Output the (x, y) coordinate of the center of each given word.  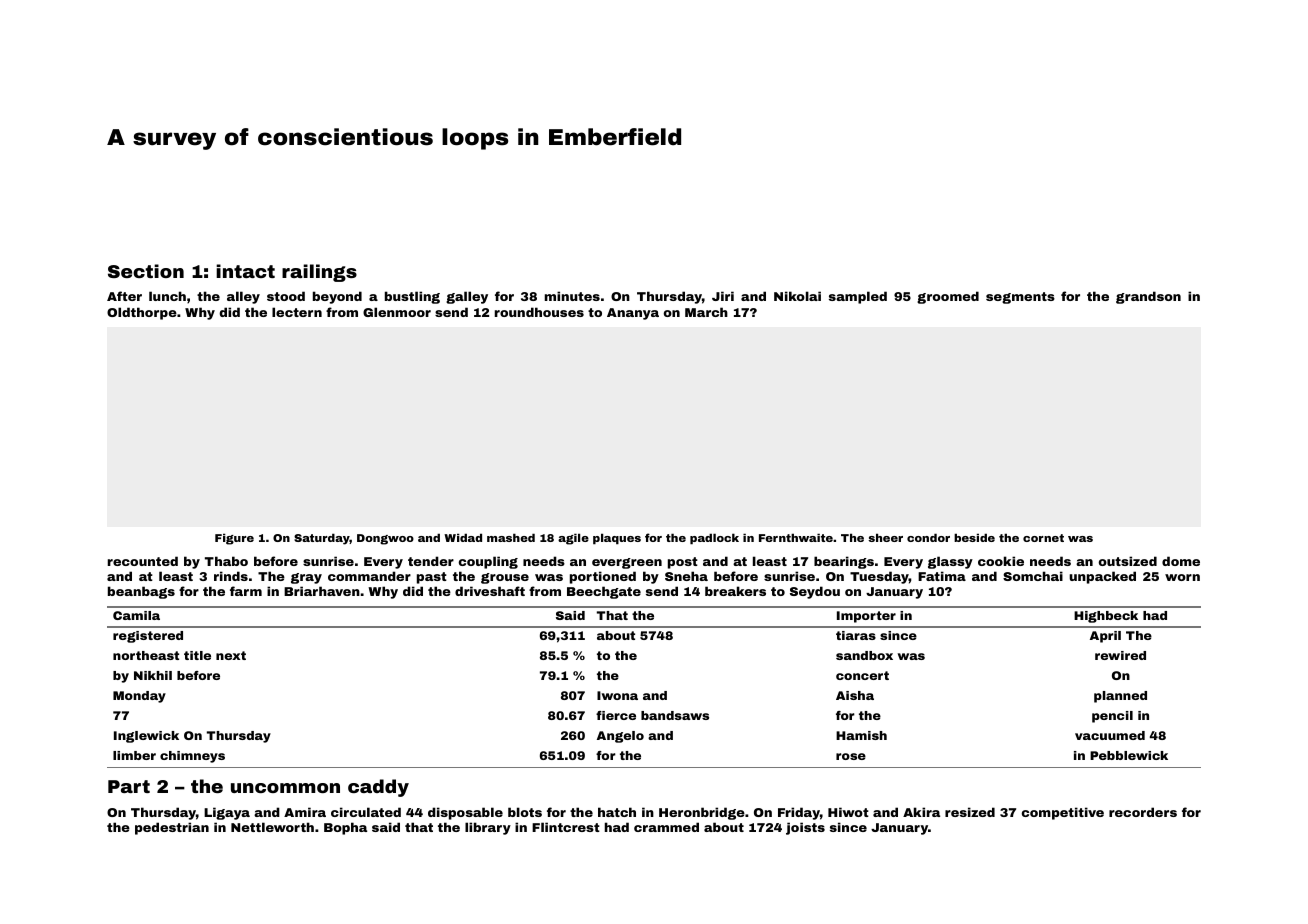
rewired (1120, 655)
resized (970, 812)
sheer (885, 537)
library (488, 828)
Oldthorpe (142, 313)
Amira (305, 812)
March (706, 312)
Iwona (617, 695)
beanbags (141, 592)
